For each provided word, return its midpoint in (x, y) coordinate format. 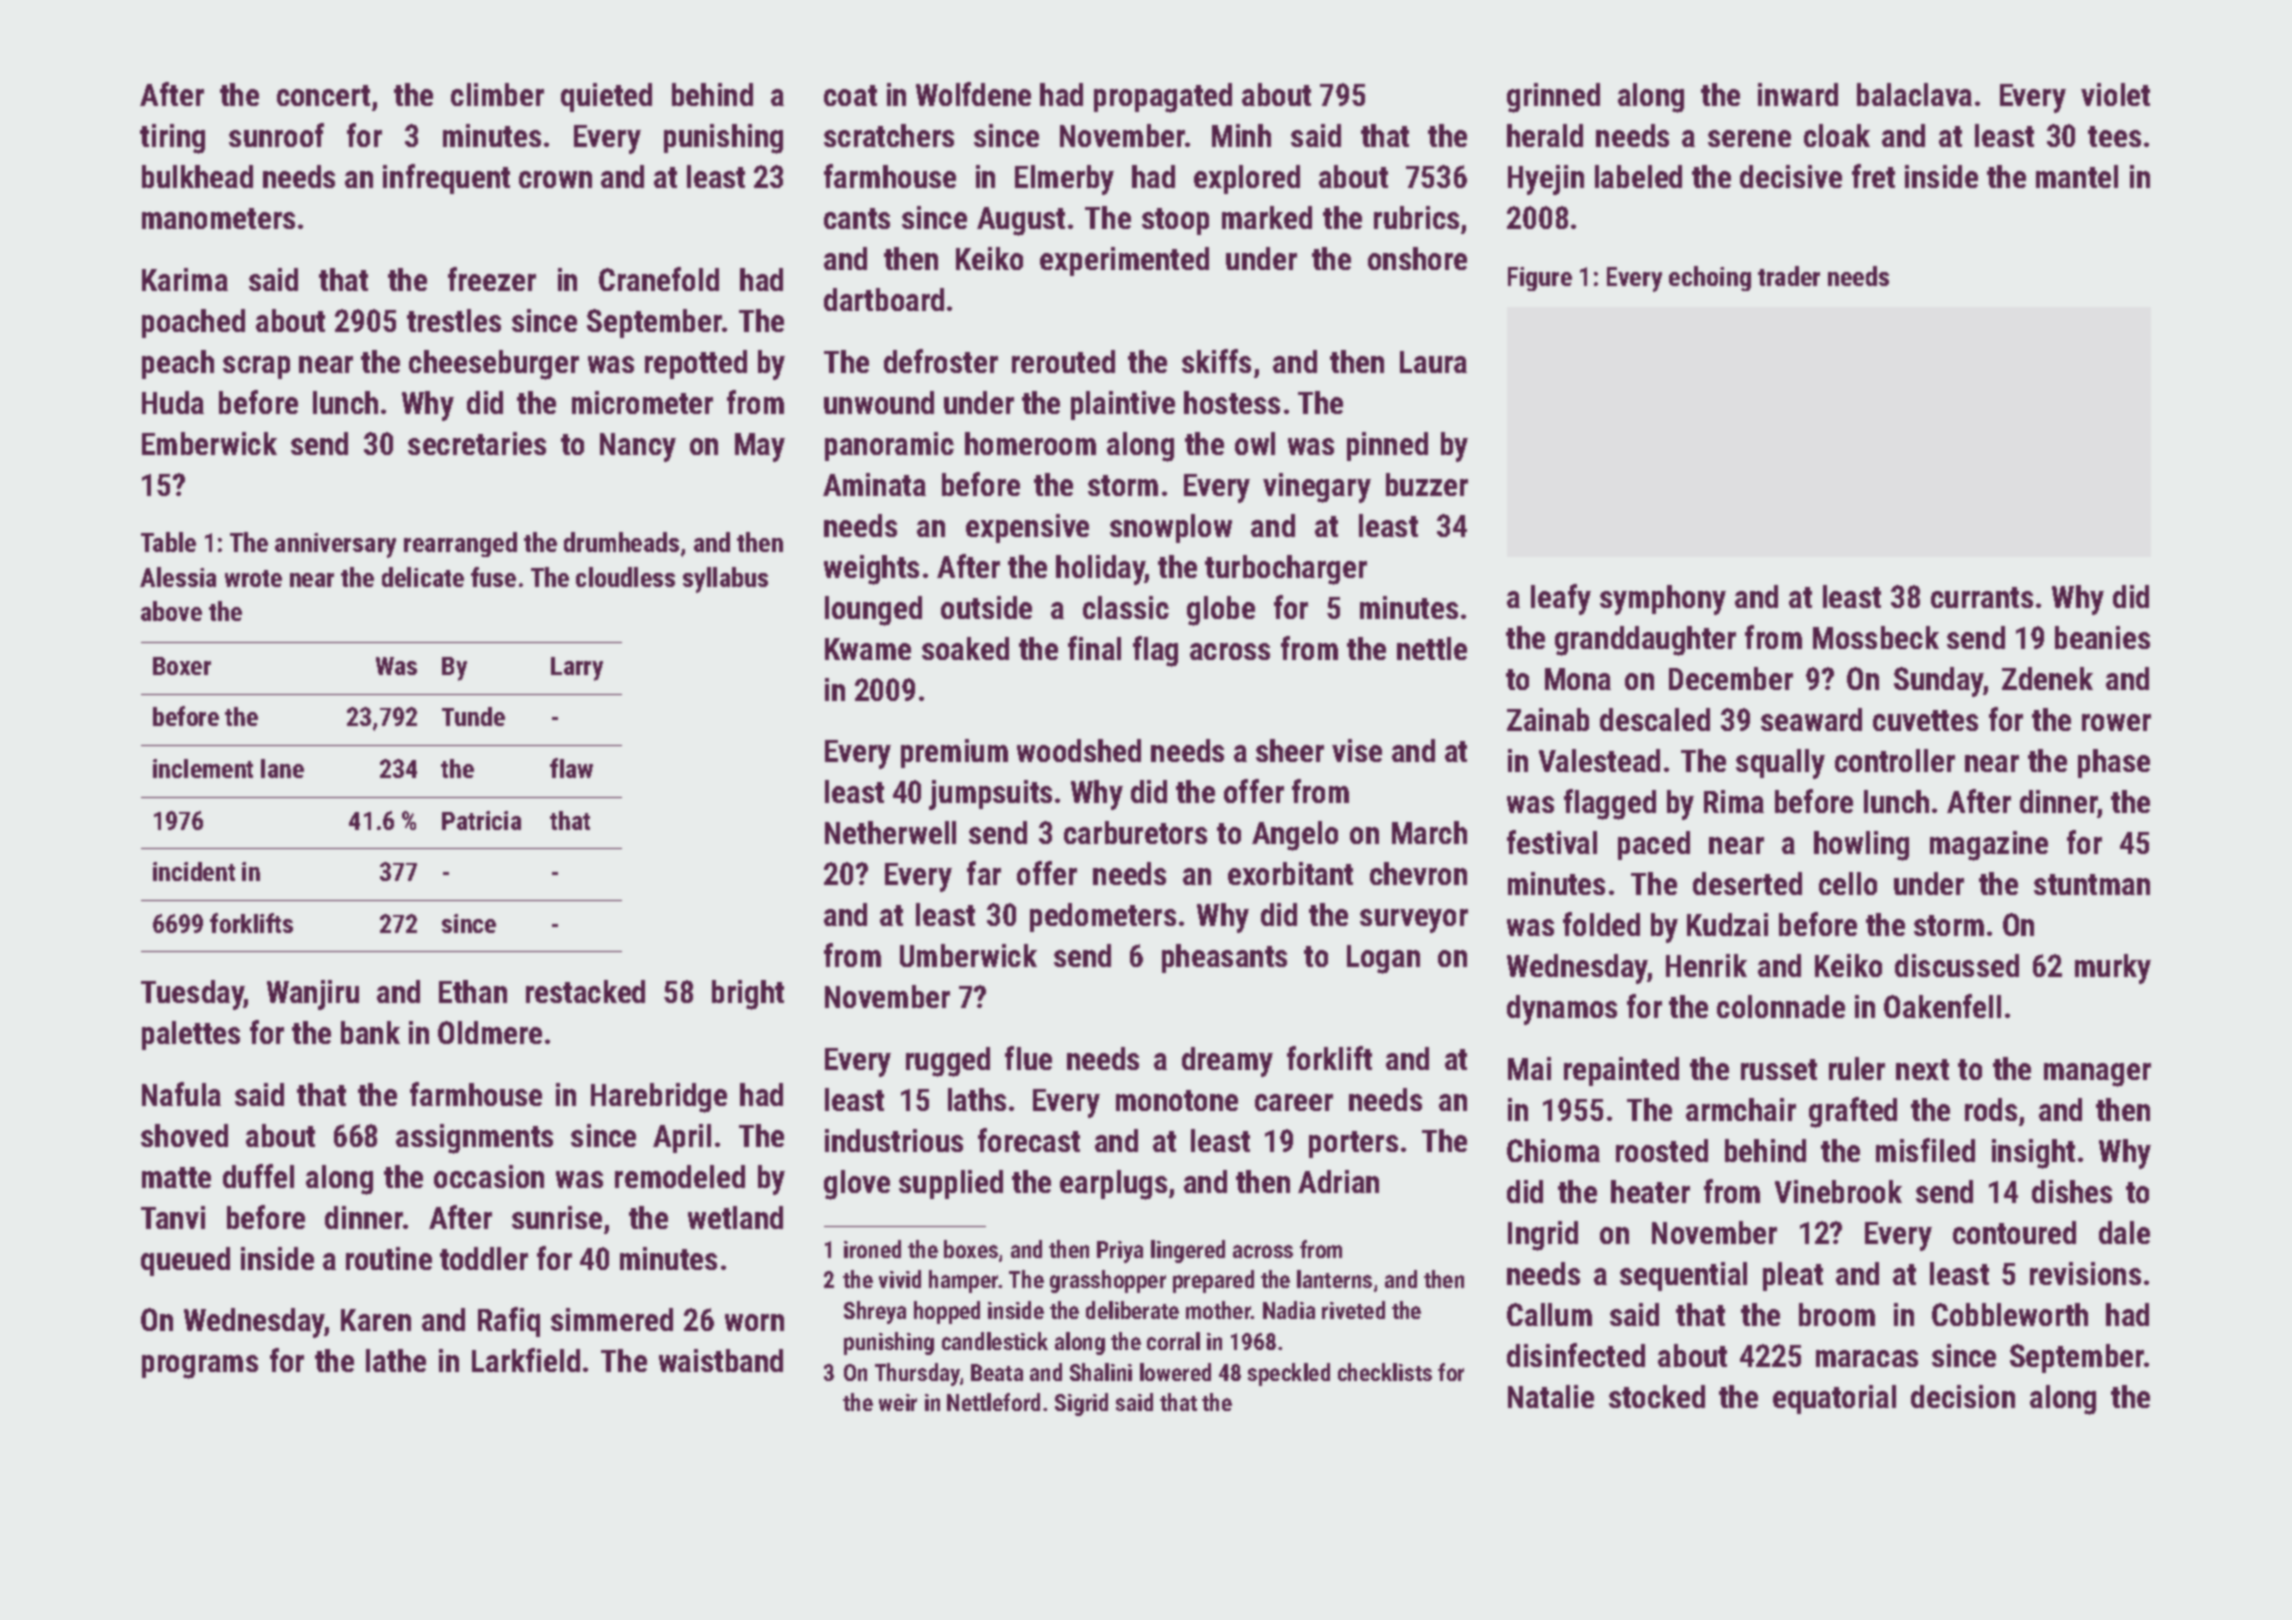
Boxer (182, 666)
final (1094, 648)
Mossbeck (1876, 637)
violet (2115, 94)
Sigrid (1081, 1404)
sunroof (276, 135)
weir (898, 1402)
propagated (1163, 98)
